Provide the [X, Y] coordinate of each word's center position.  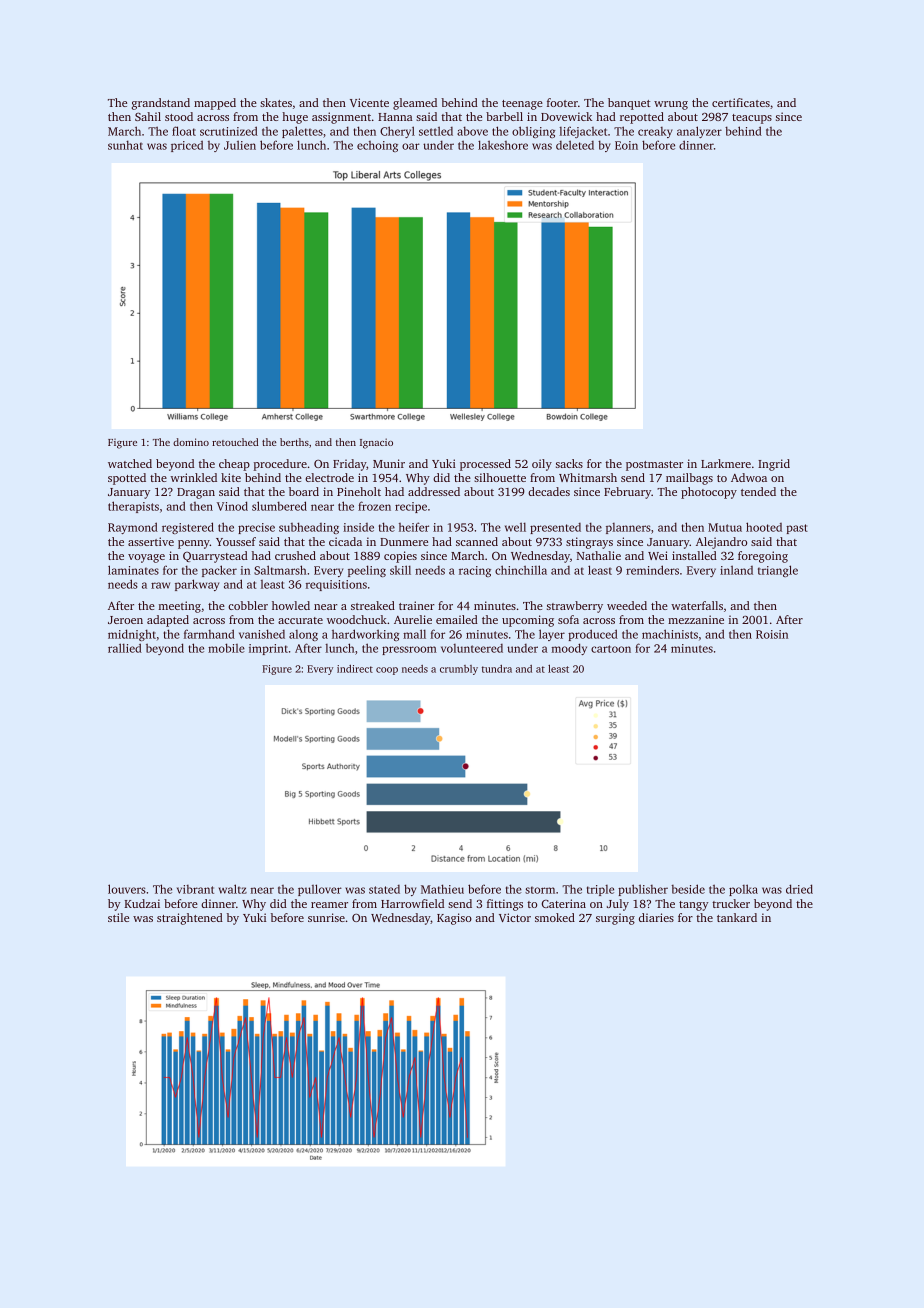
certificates [741, 102]
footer [562, 102]
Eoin [626, 145]
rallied [125, 648]
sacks [569, 463]
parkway [197, 585]
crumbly [459, 670]
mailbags [689, 479]
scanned [477, 541]
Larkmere [726, 463]
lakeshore [503, 145]
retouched [235, 442]
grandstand [161, 104]
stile [118, 917]
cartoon [611, 649]
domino [191, 442]
